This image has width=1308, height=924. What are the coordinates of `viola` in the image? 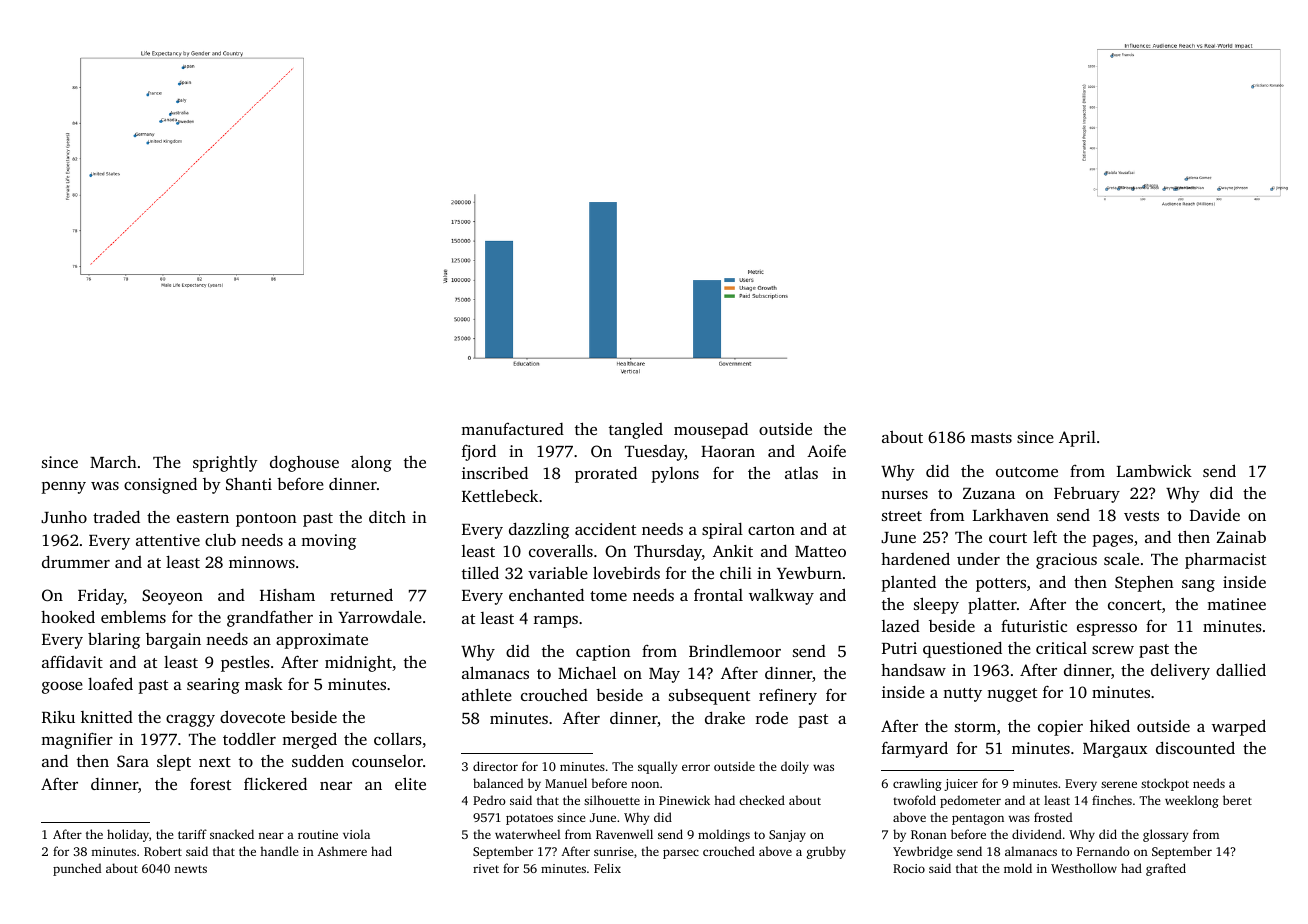 It's located at (356, 834).
